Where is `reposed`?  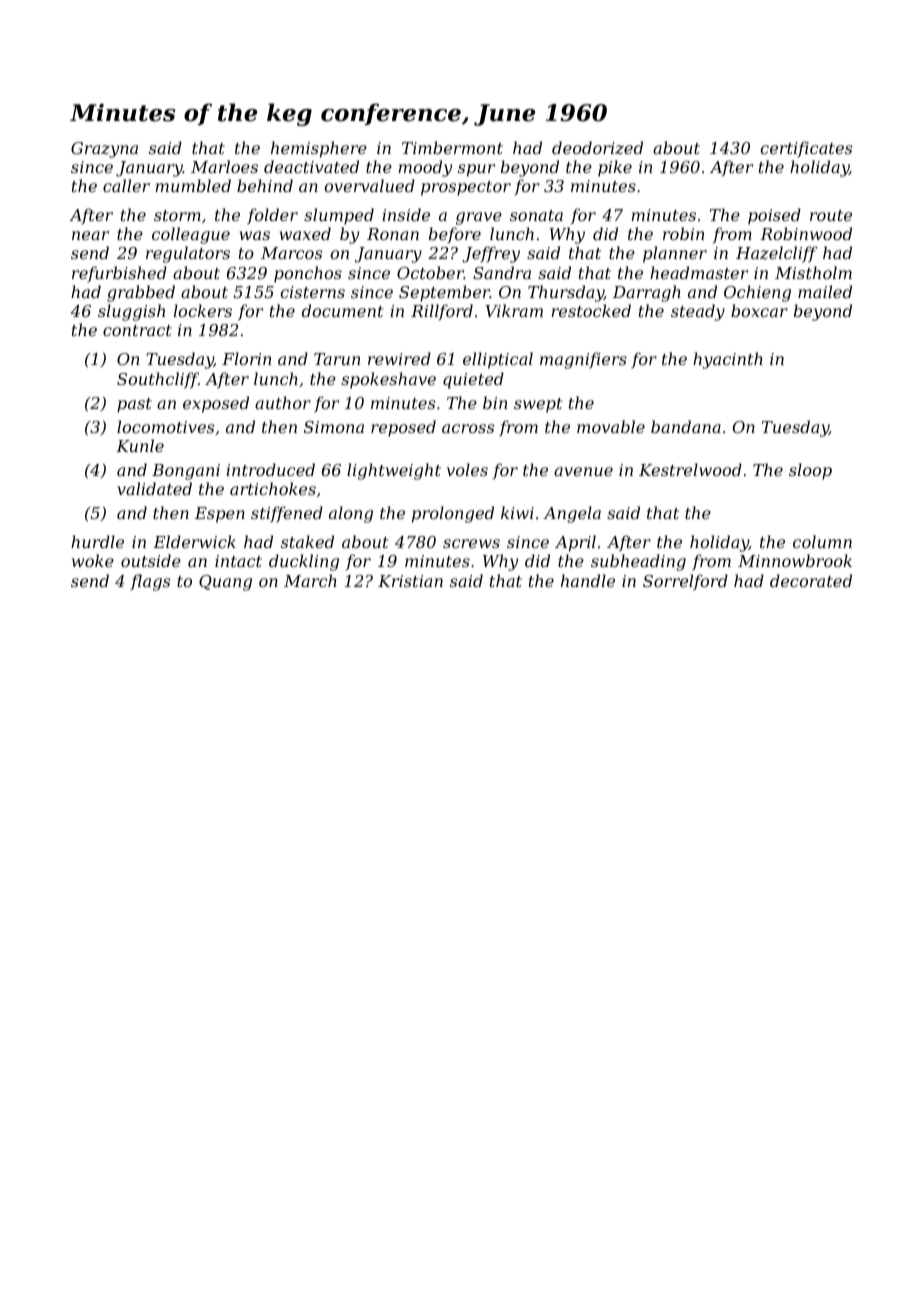 reposed is located at coordinates (403, 428).
